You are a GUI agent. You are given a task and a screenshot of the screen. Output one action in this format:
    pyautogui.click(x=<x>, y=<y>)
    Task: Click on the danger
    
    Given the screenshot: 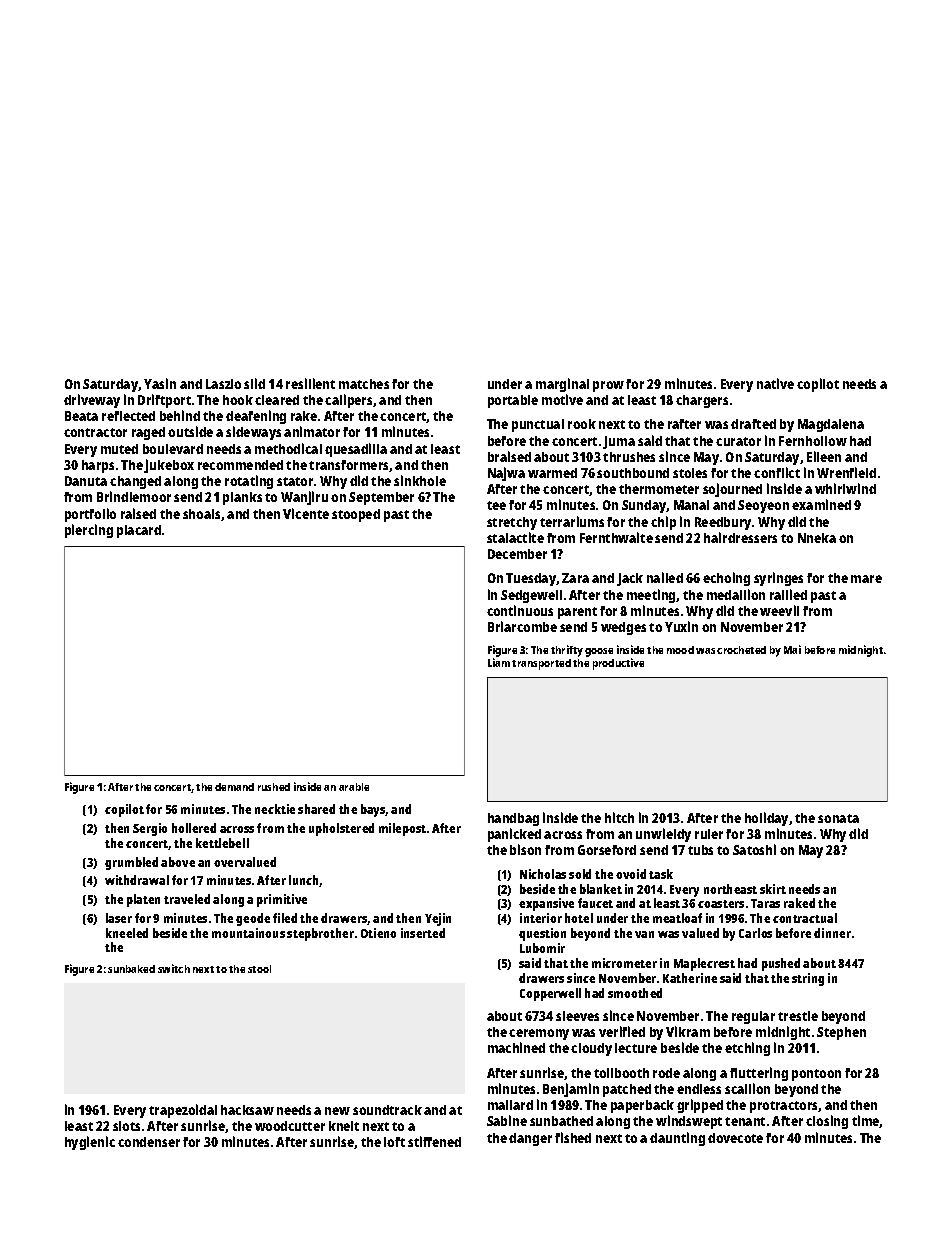 What is the action you would take?
    pyautogui.click(x=530, y=1139)
